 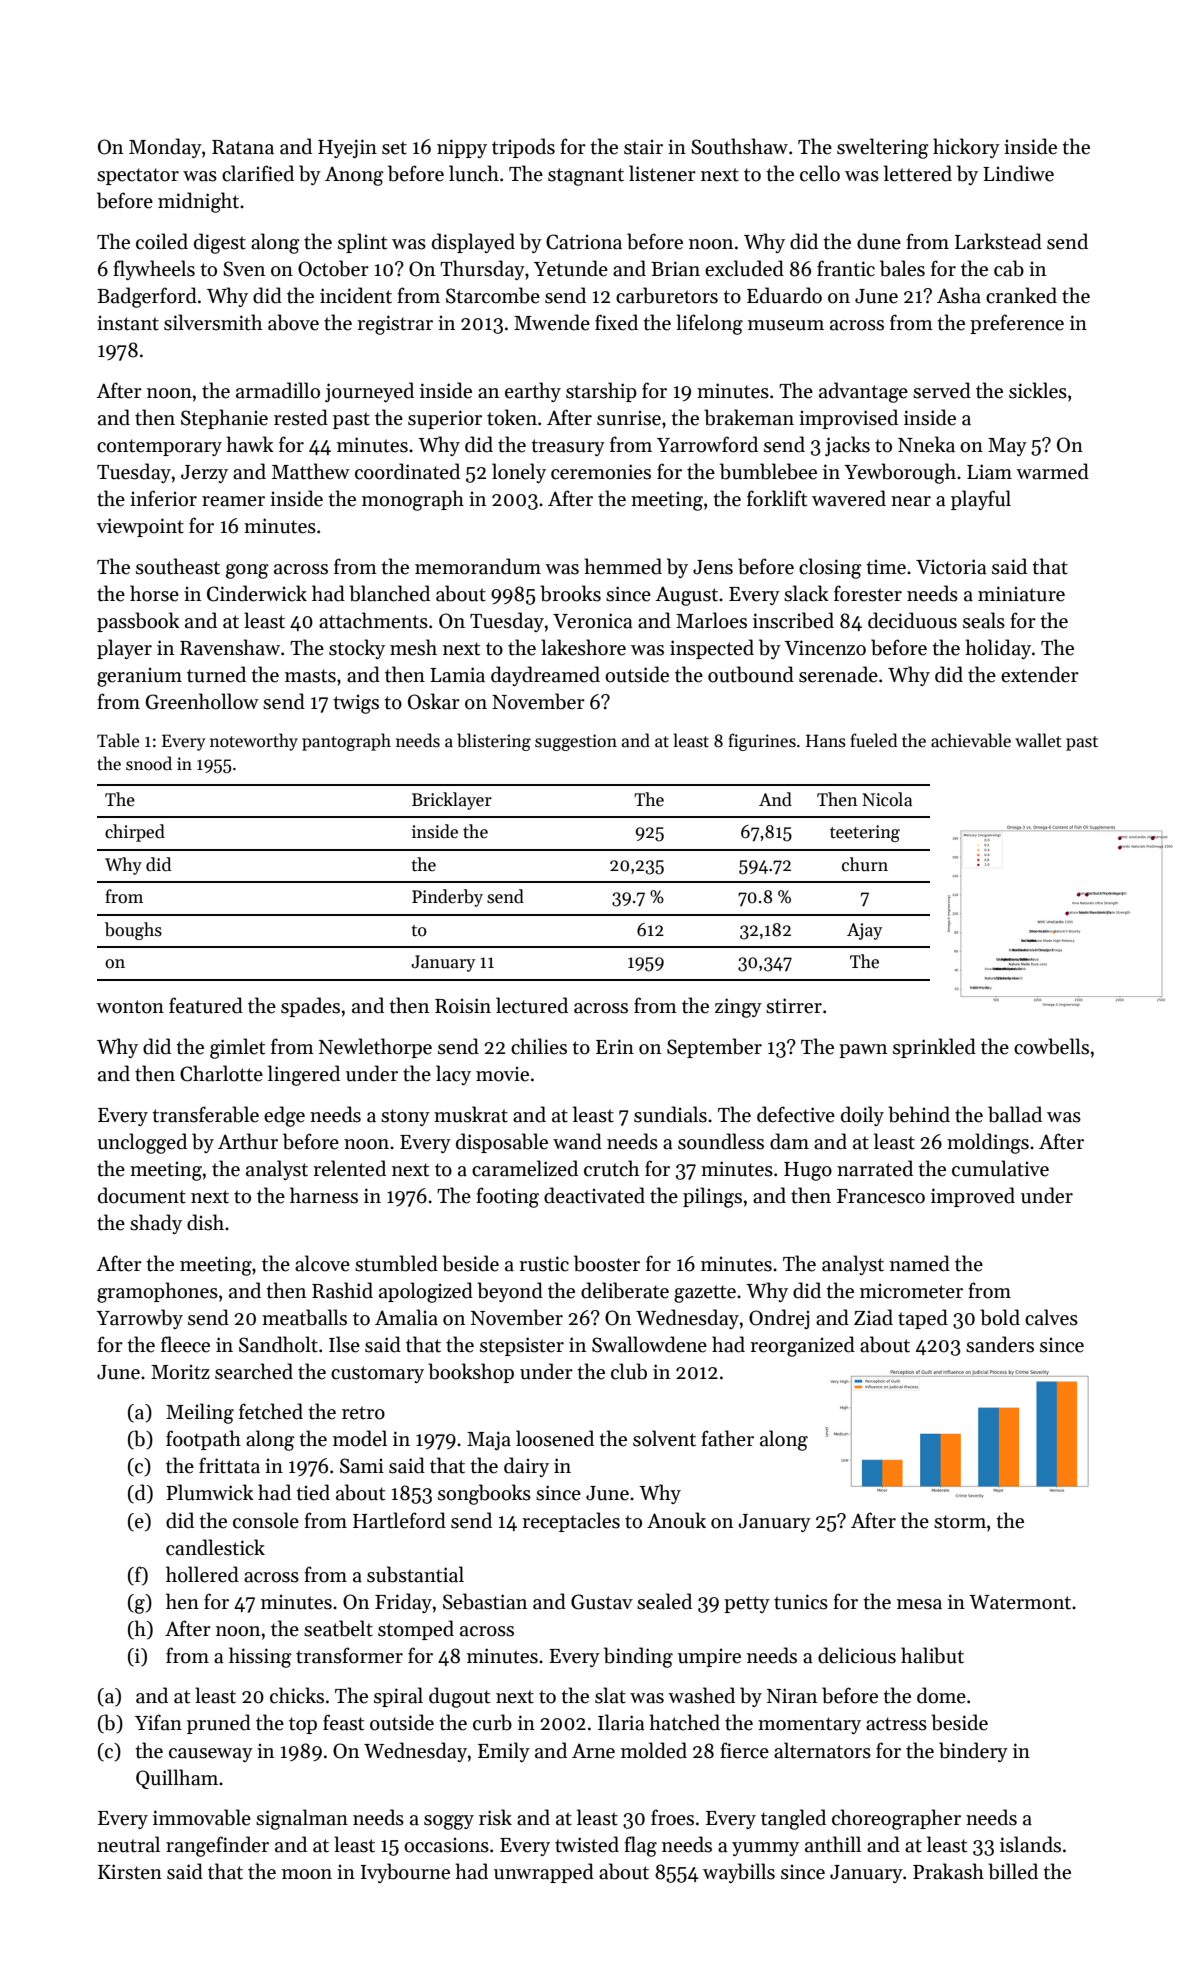 I want to click on tripods, so click(x=523, y=148).
